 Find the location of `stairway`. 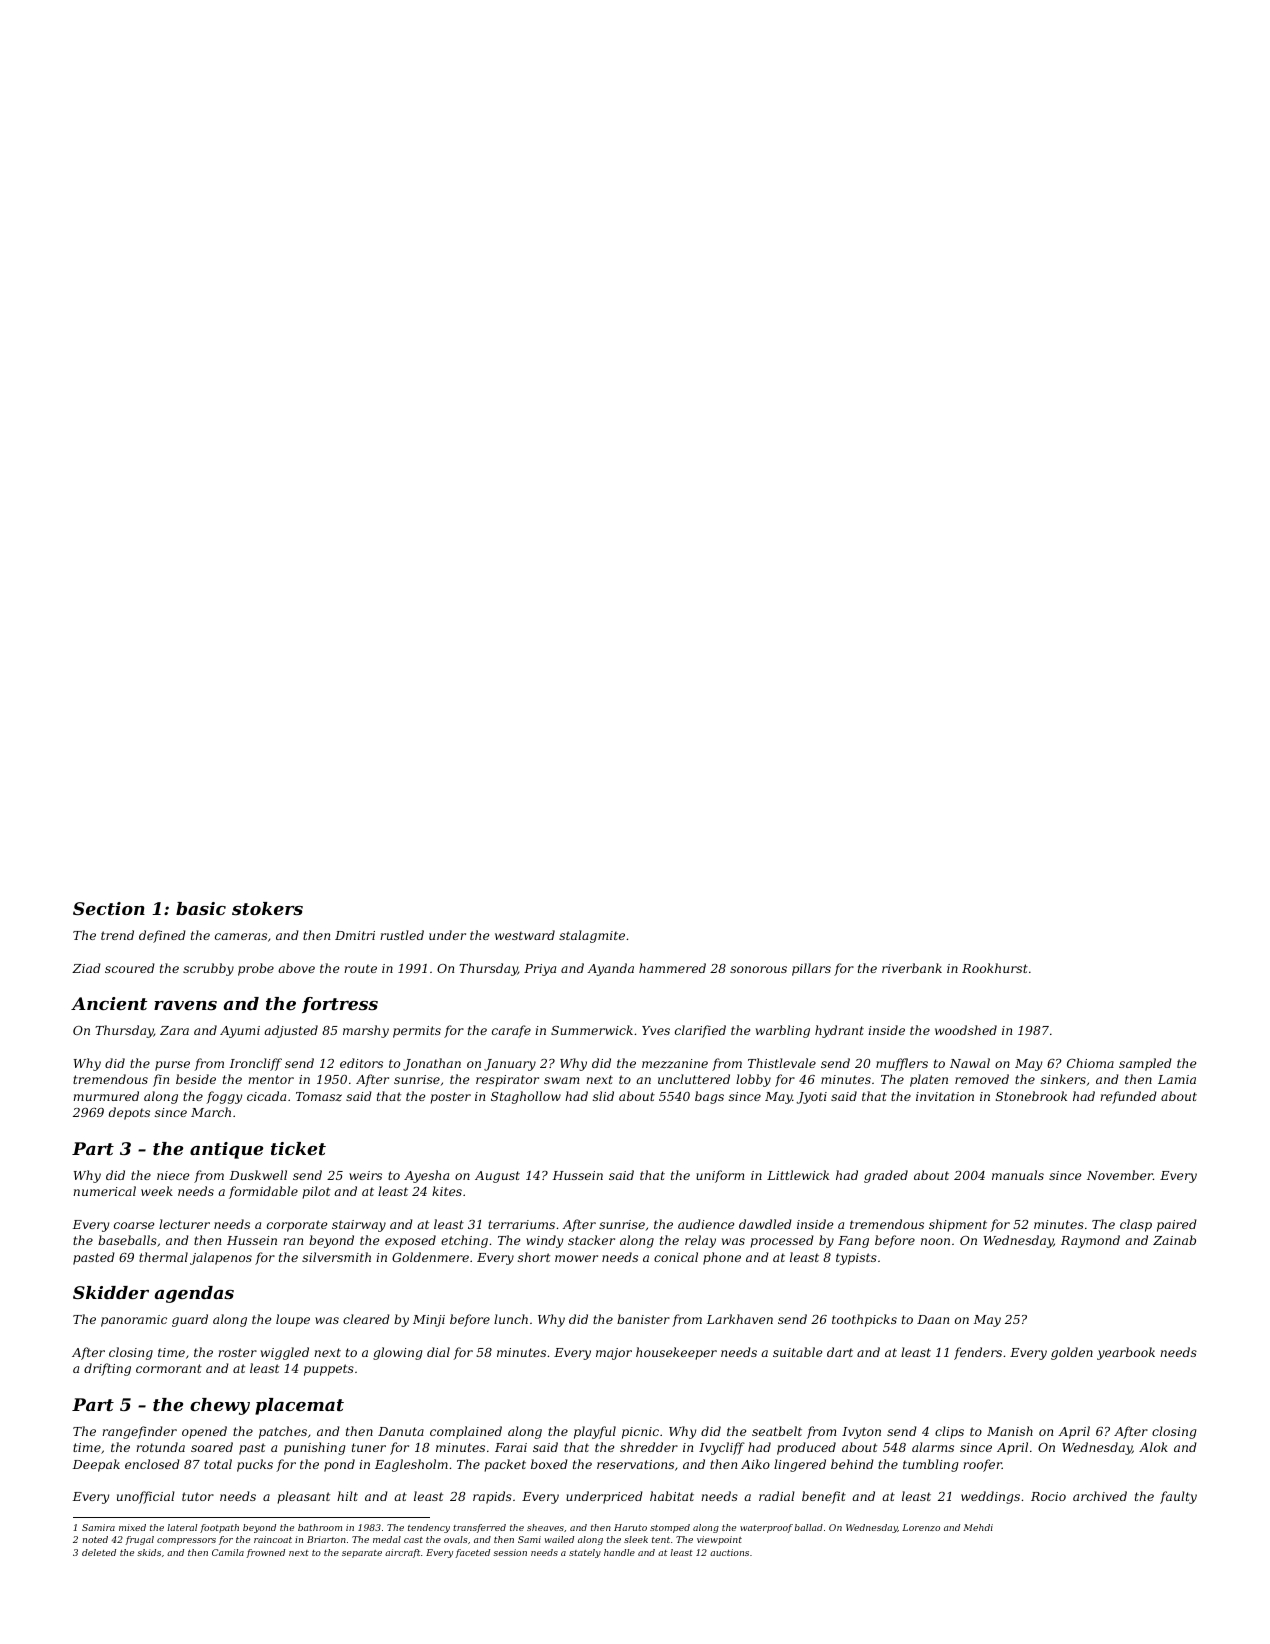

stairway is located at coordinates (359, 1226).
